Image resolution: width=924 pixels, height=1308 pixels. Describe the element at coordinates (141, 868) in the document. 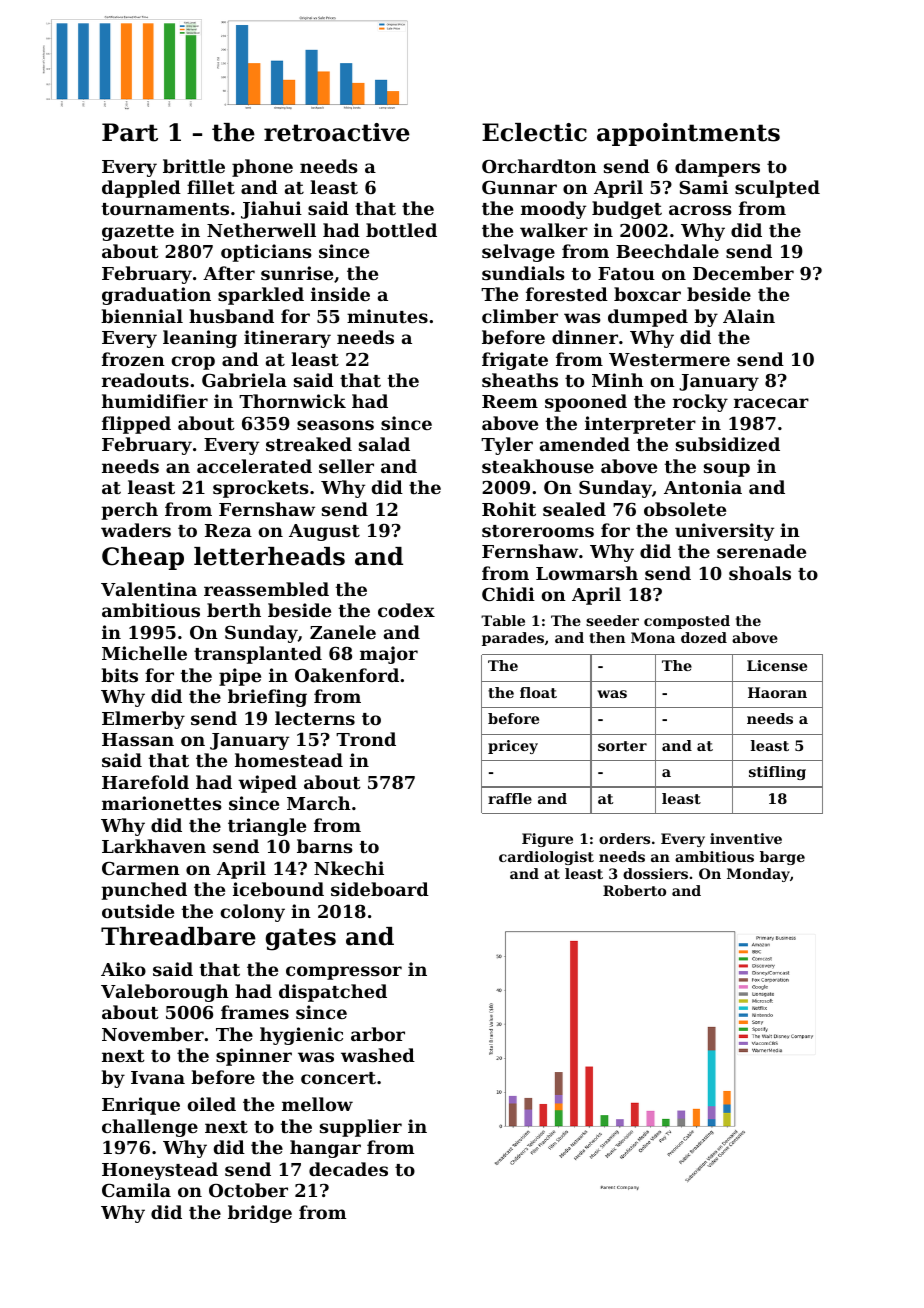

I see `Carmen` at that location.
